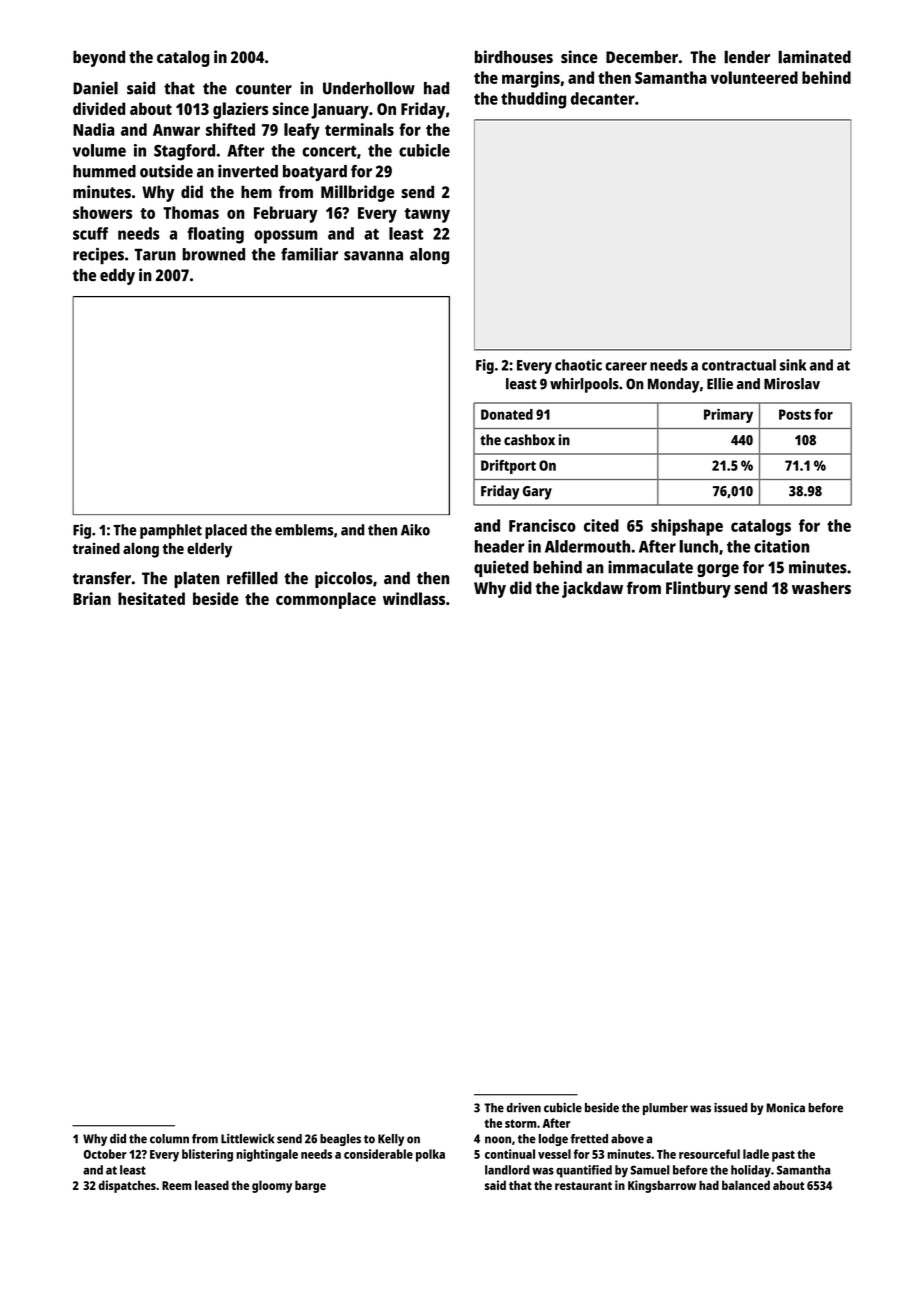 Image resolution: width=924 pixels, height=1314 pixels. What do you see at coordinates (501, 568) in the document?
I see `quieted` at bounding box center [501, 568].
